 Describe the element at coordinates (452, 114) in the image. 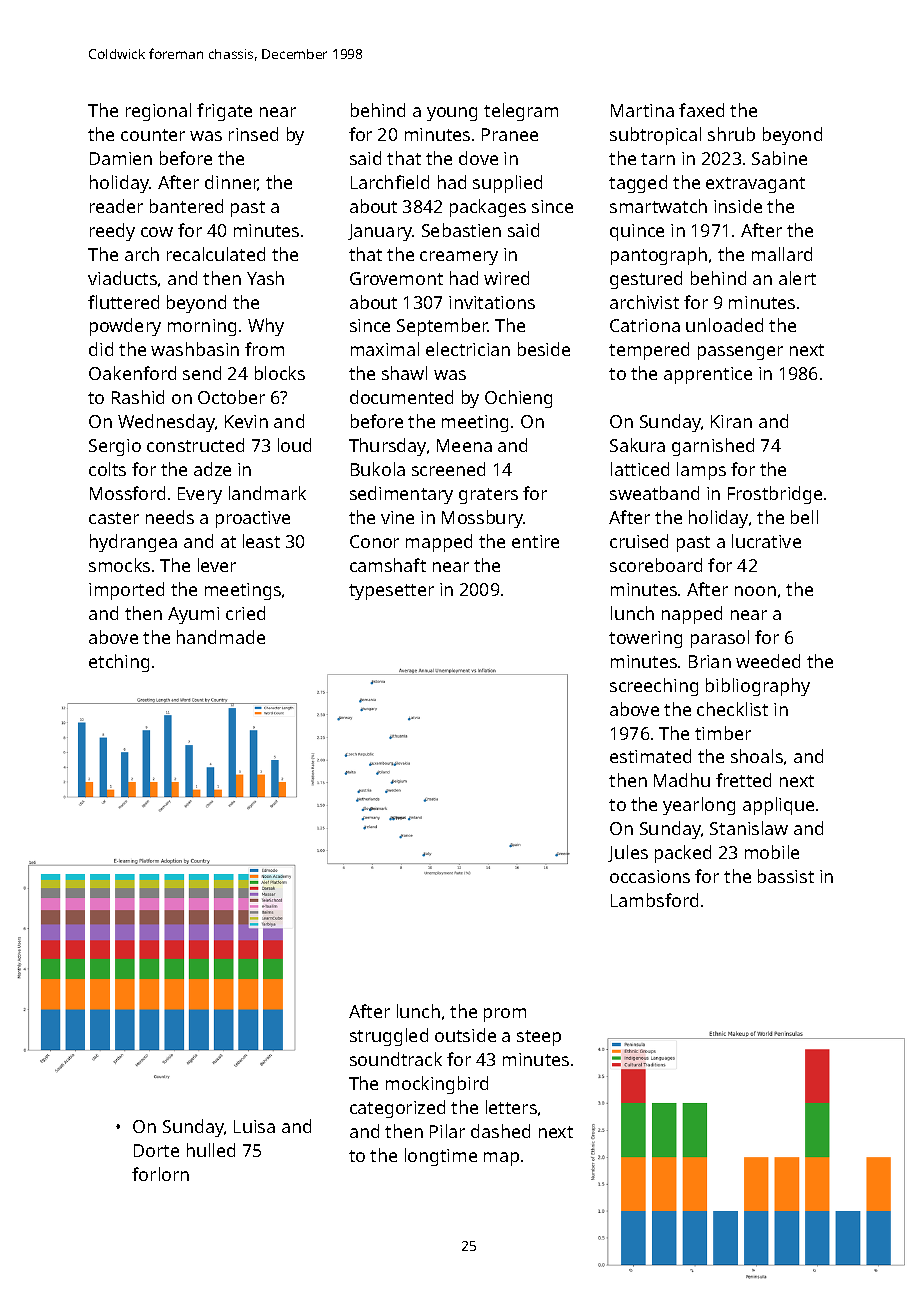

I see `young` at that location.
